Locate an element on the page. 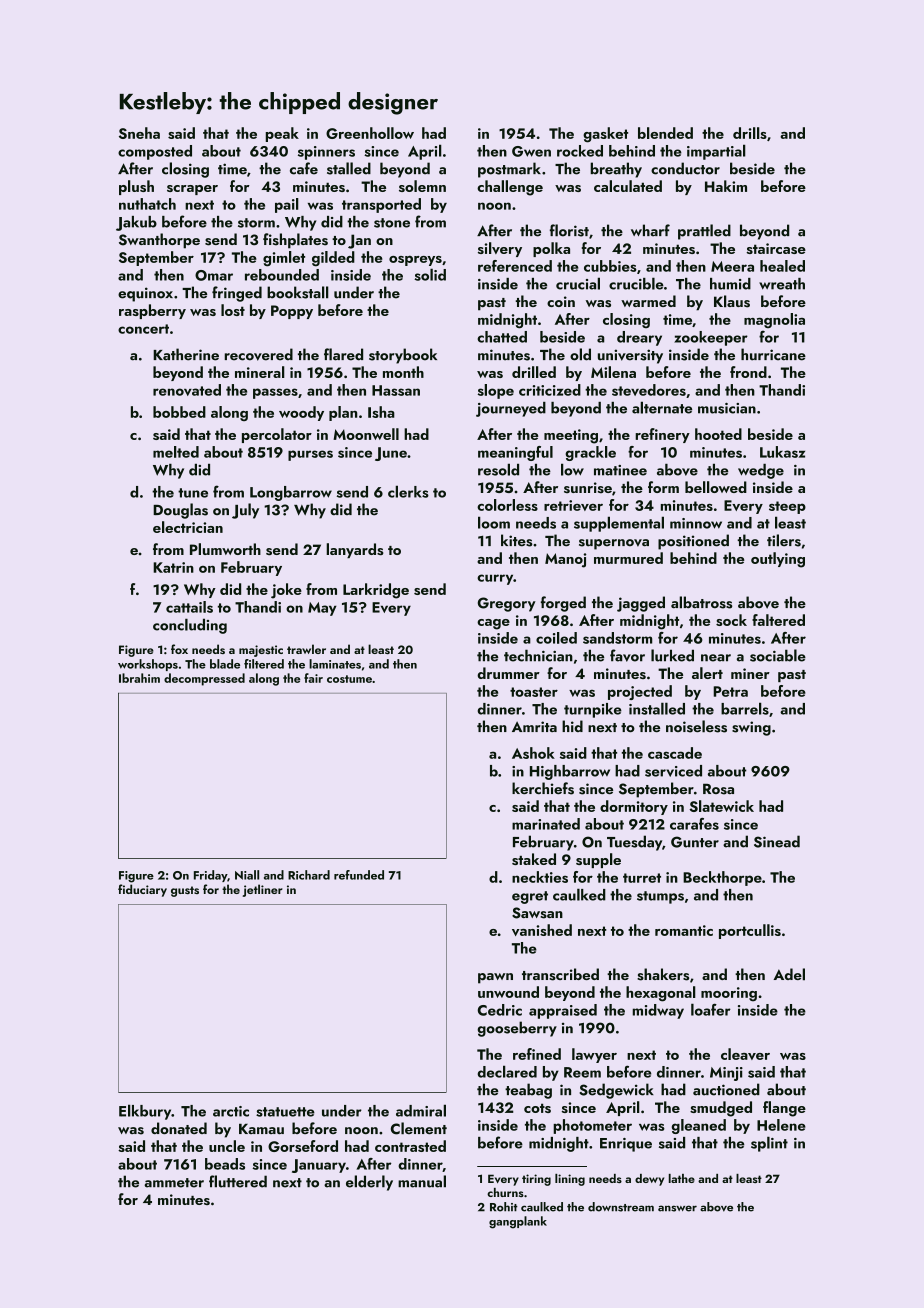 This page has height=1308, width=924. drills is located at coordinates (750, 133).
